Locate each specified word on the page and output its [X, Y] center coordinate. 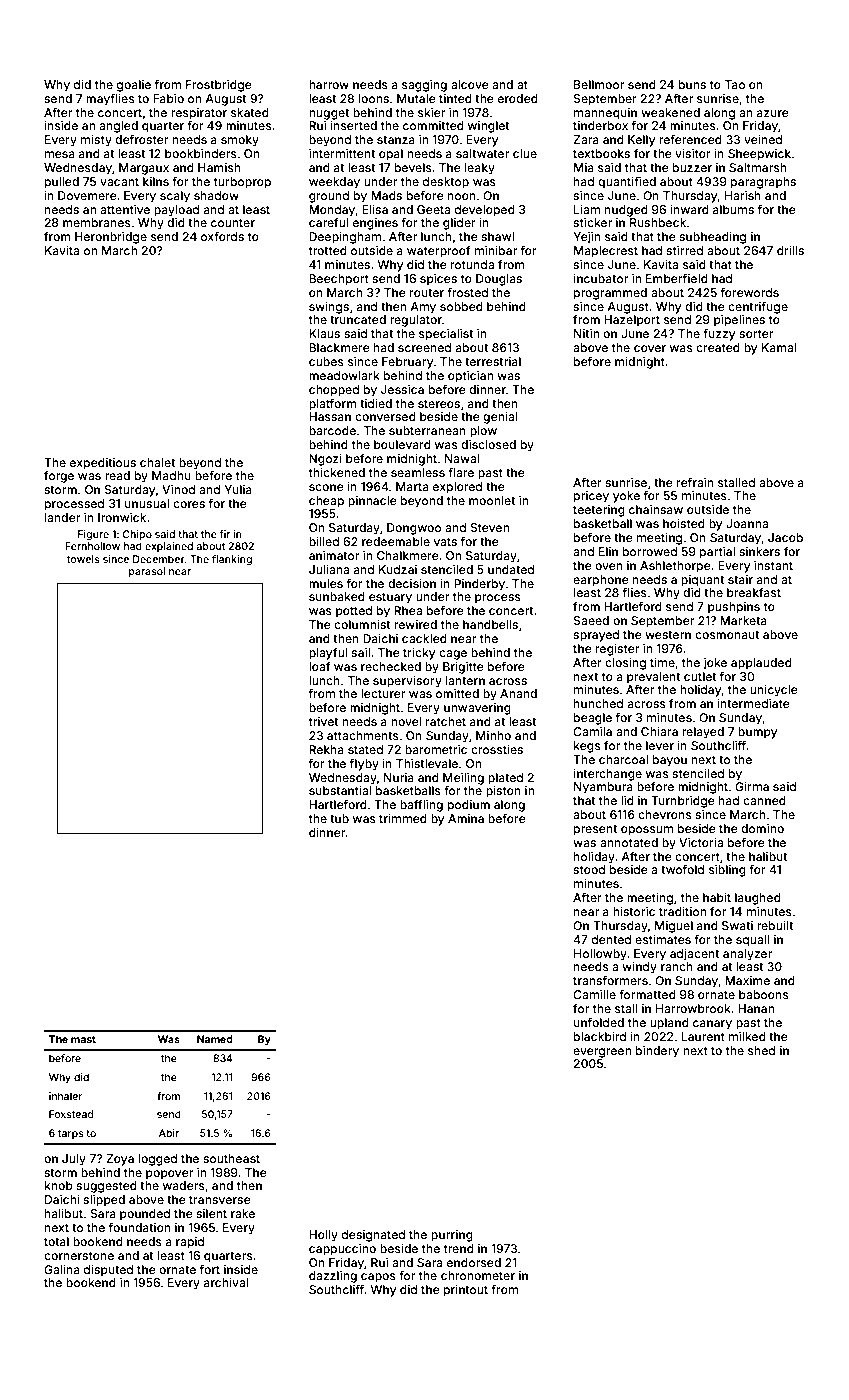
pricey [591, 497]
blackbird [600, 1036]
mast [83, 1039]
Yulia [238, 489]
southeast [231, 1158]
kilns [156, 181]
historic [634, 911]
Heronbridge [111, 238]
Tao [735, 84]
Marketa [743, 620]
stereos [439, 404]
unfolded [599, 1022]
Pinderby [479, 585]
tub [339, 818]
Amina [466, 818]
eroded [518, 98]
